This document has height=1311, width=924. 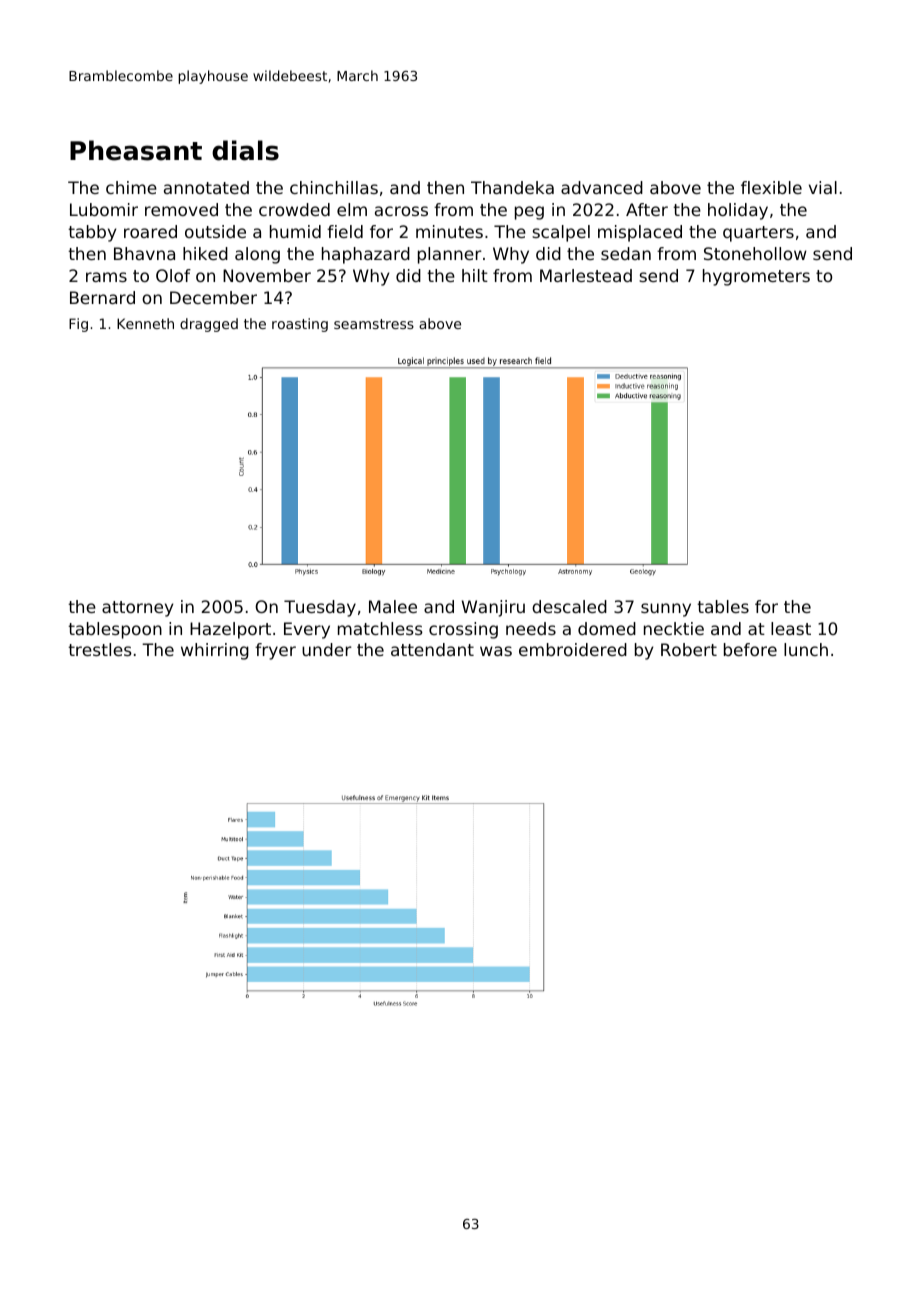 I want to click on seamstress, so click(x=374, y=324).
